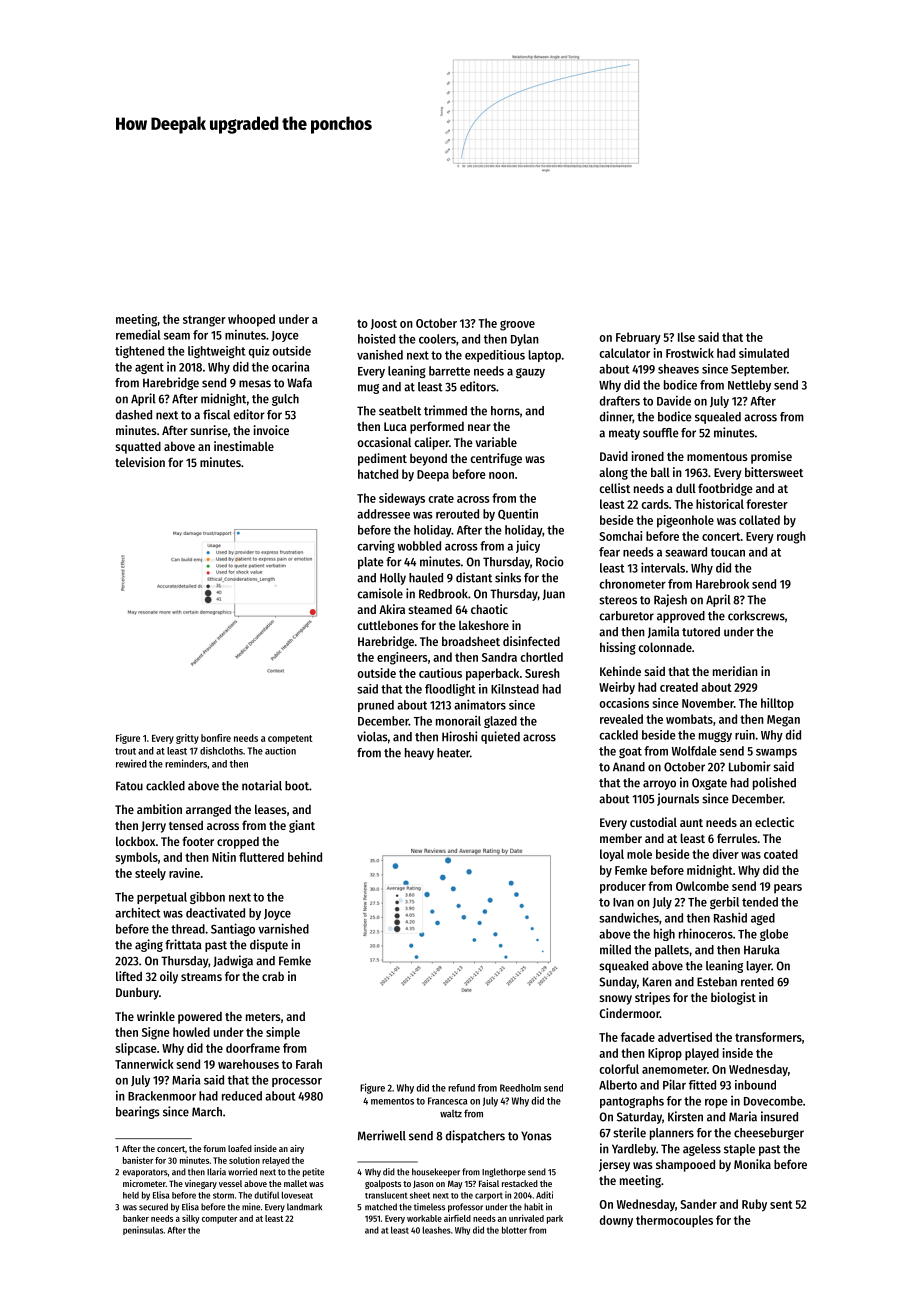 The image size is (924, 1308). Describe the element at coordinates (143, 1230) in the screenshot. I see `peninsulas` at that location.
